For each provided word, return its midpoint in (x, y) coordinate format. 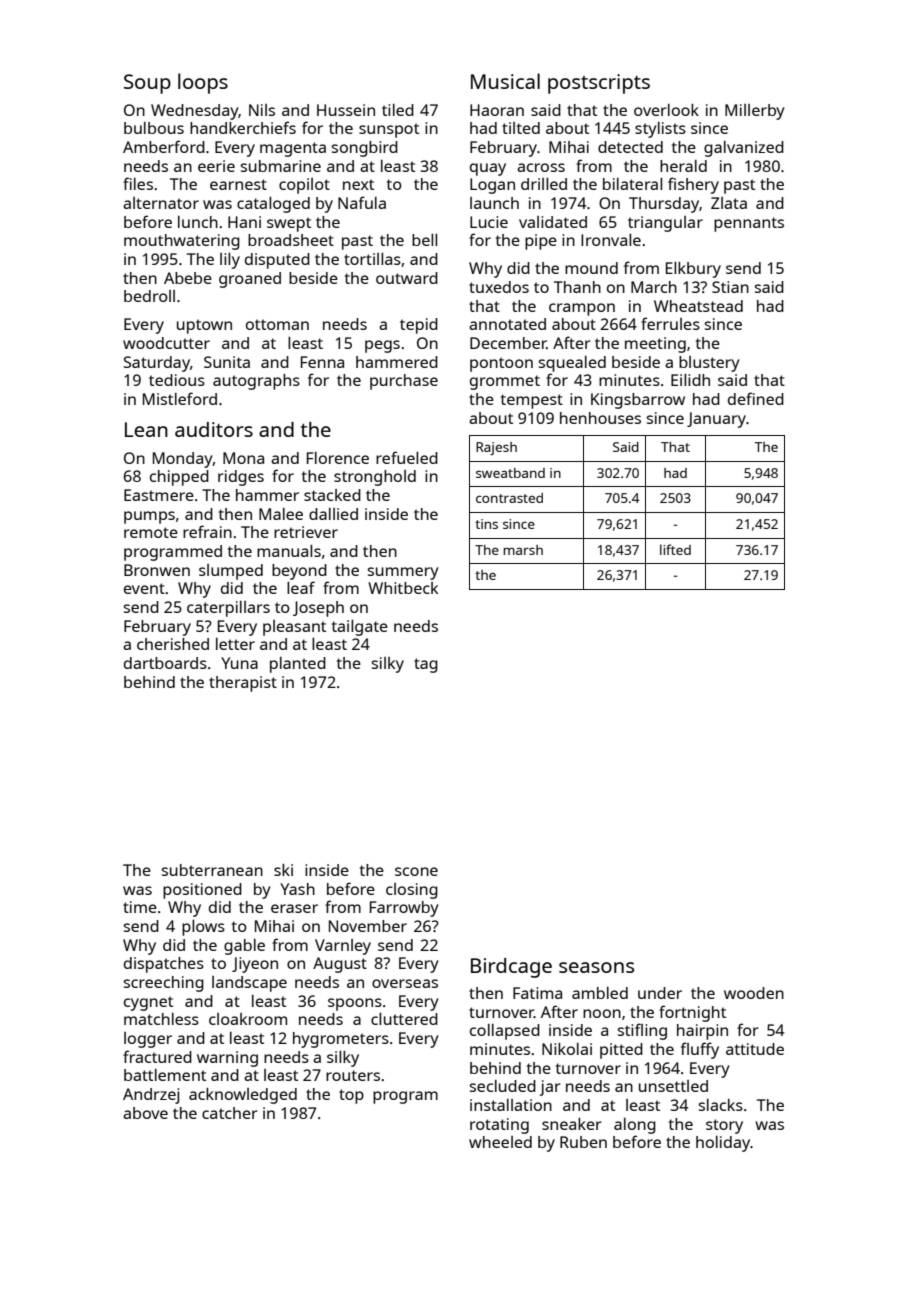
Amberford (164, 146)
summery (403, 573)
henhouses (600, 418)
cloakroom (248, 1019)
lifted (675, 549)
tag (426, 665)
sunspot (389, 130)
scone (416, 871)
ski (283, 870)
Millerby (755, 112)
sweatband (510, 473)
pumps (149, 517)
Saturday (157, 364)
